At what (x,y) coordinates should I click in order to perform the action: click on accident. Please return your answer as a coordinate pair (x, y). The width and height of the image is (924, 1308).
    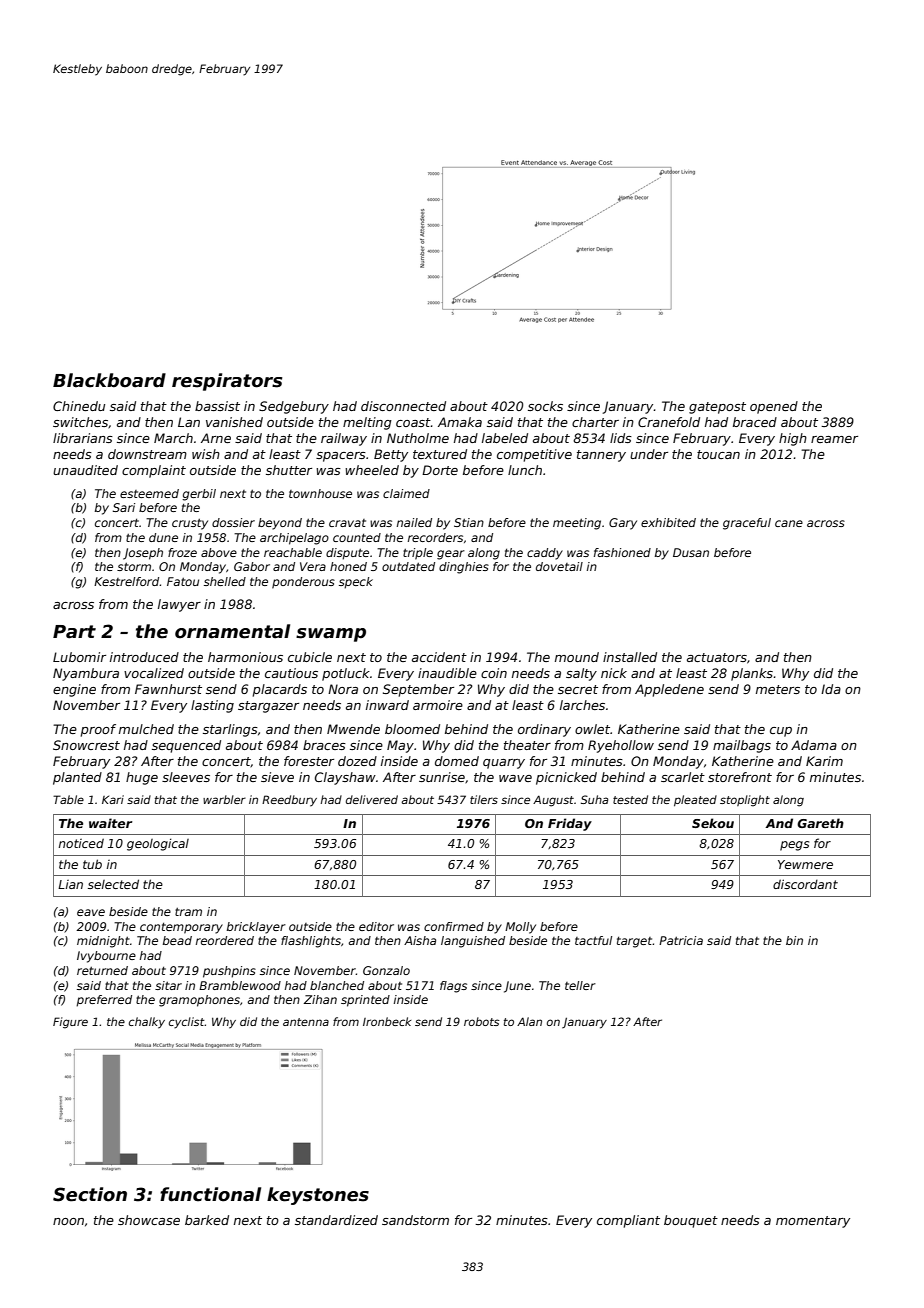
    Looking at the image, I should click on (439, 657).
